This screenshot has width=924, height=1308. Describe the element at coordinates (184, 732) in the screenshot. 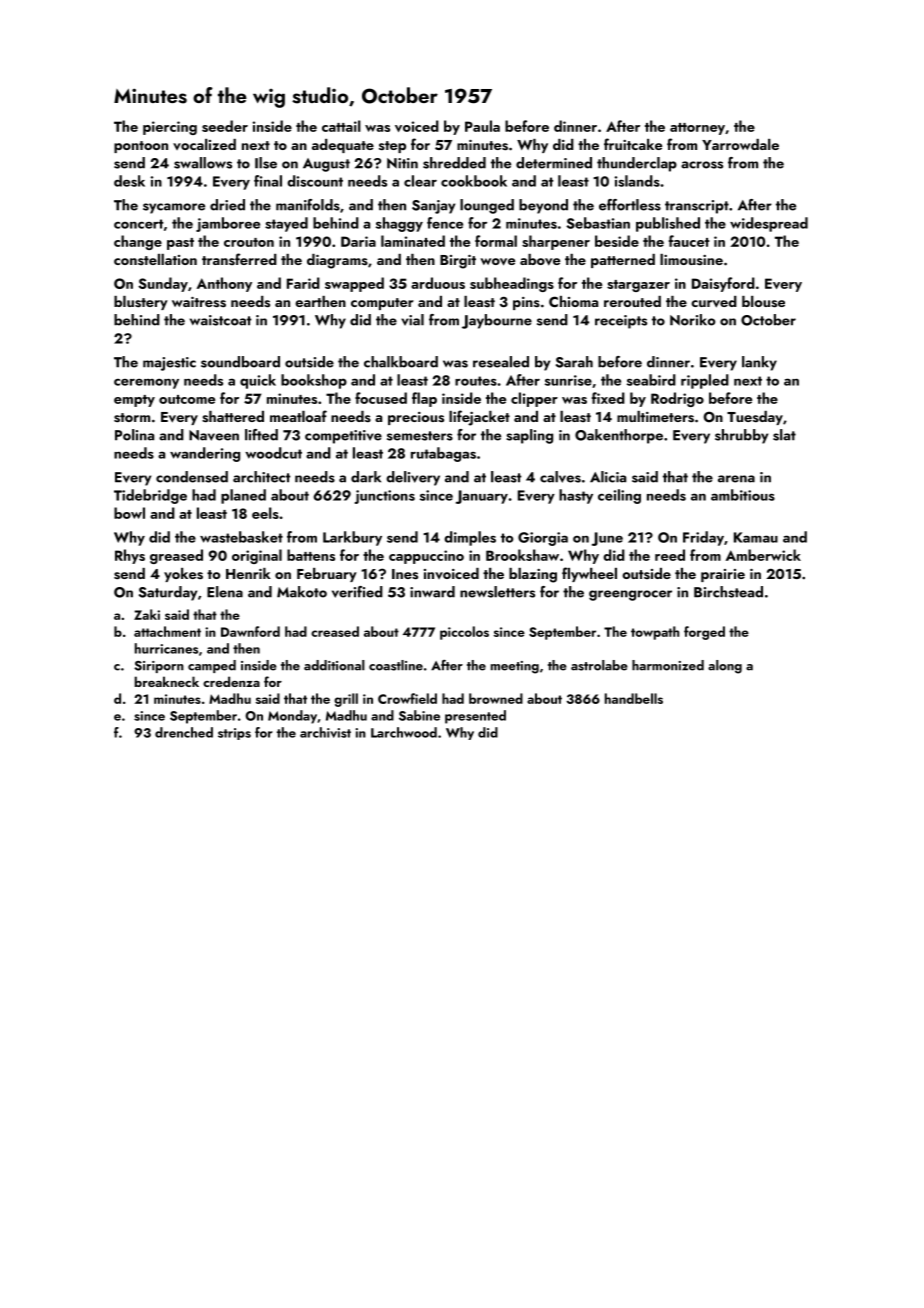

I see `drenched` at that location.
